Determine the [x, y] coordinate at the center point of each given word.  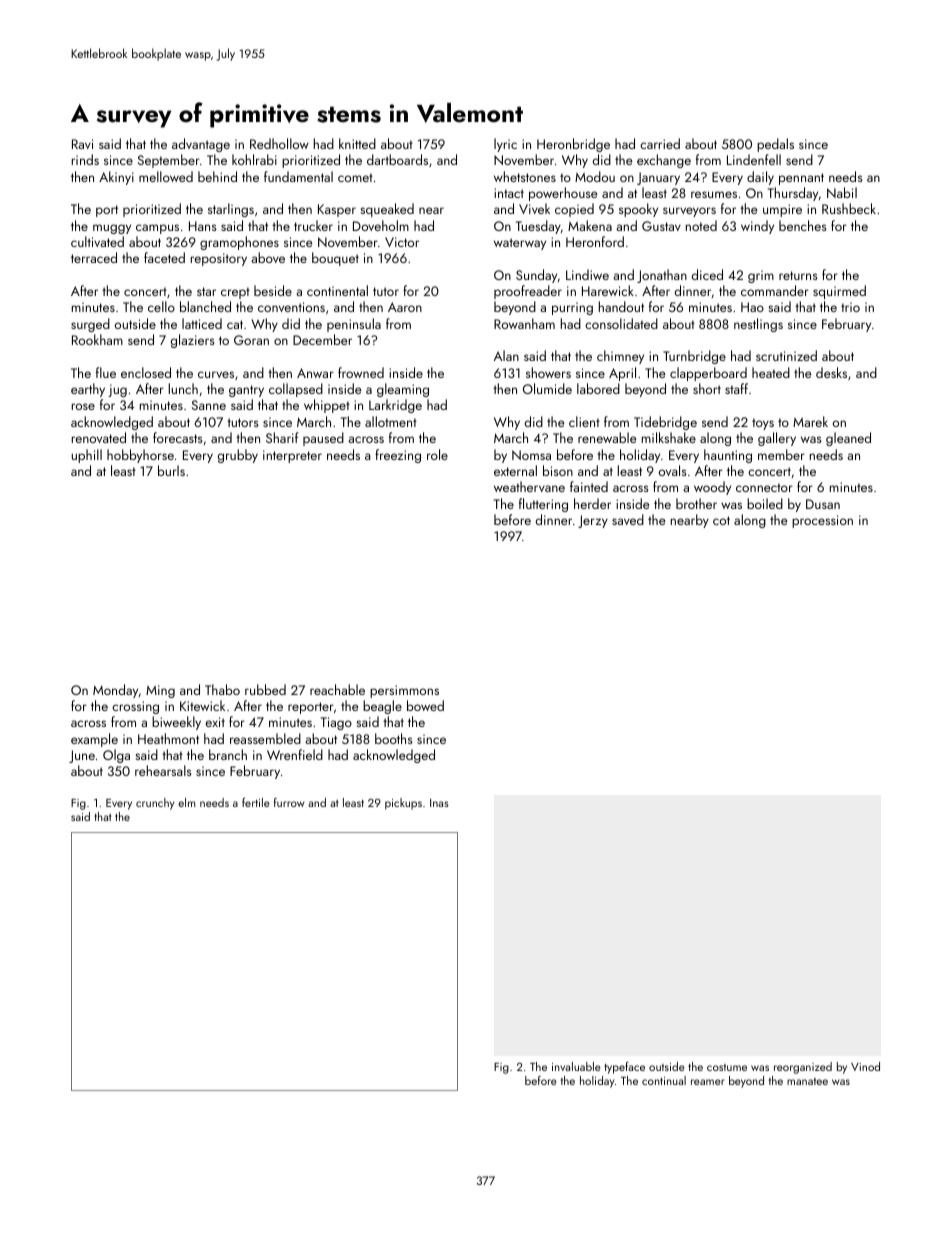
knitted [357, 143]
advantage [201, 145]
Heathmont [168, 738]
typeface [624, 1068]
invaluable [576, 1066]
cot [721, 520]
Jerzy [593, 521]
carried [660, 143]
